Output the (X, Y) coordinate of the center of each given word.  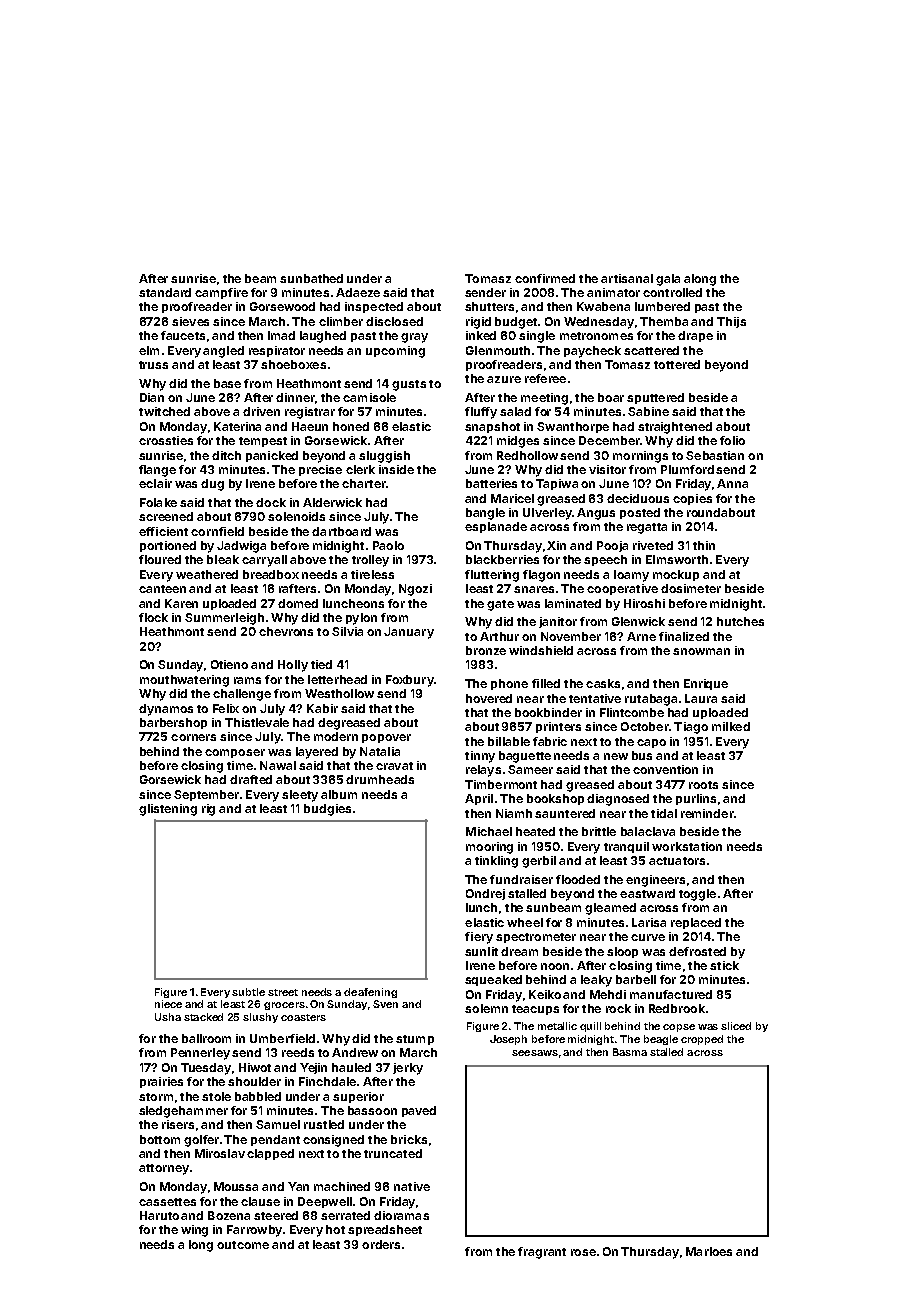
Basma (630, 1052)
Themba (664, 321)
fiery (479, 938)
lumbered (662, 306)
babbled (258, 1096)
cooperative (622, 589)
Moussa (236, 1186)
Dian (152, 397)
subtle (248, 992)
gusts (409, 385)
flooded (578, 879)
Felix (226, 708)
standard (165, 292)
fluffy (481, 413)
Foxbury (410, 681)
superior (358, 1097)
